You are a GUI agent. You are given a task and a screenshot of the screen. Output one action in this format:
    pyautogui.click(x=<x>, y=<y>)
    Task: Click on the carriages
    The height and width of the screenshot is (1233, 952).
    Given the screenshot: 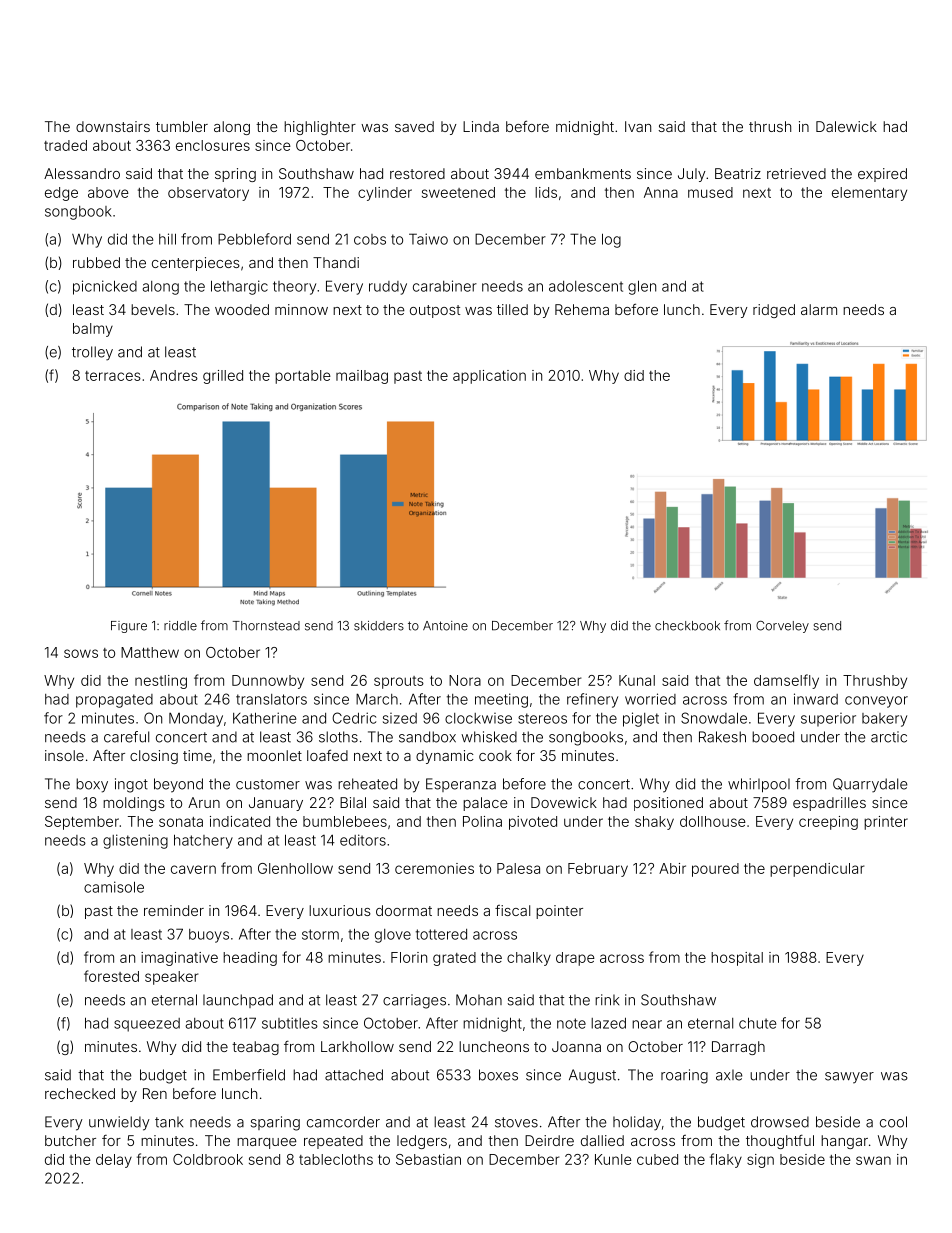 What is the action you would take?
    pyautogui.click(x=414, y=1001)
